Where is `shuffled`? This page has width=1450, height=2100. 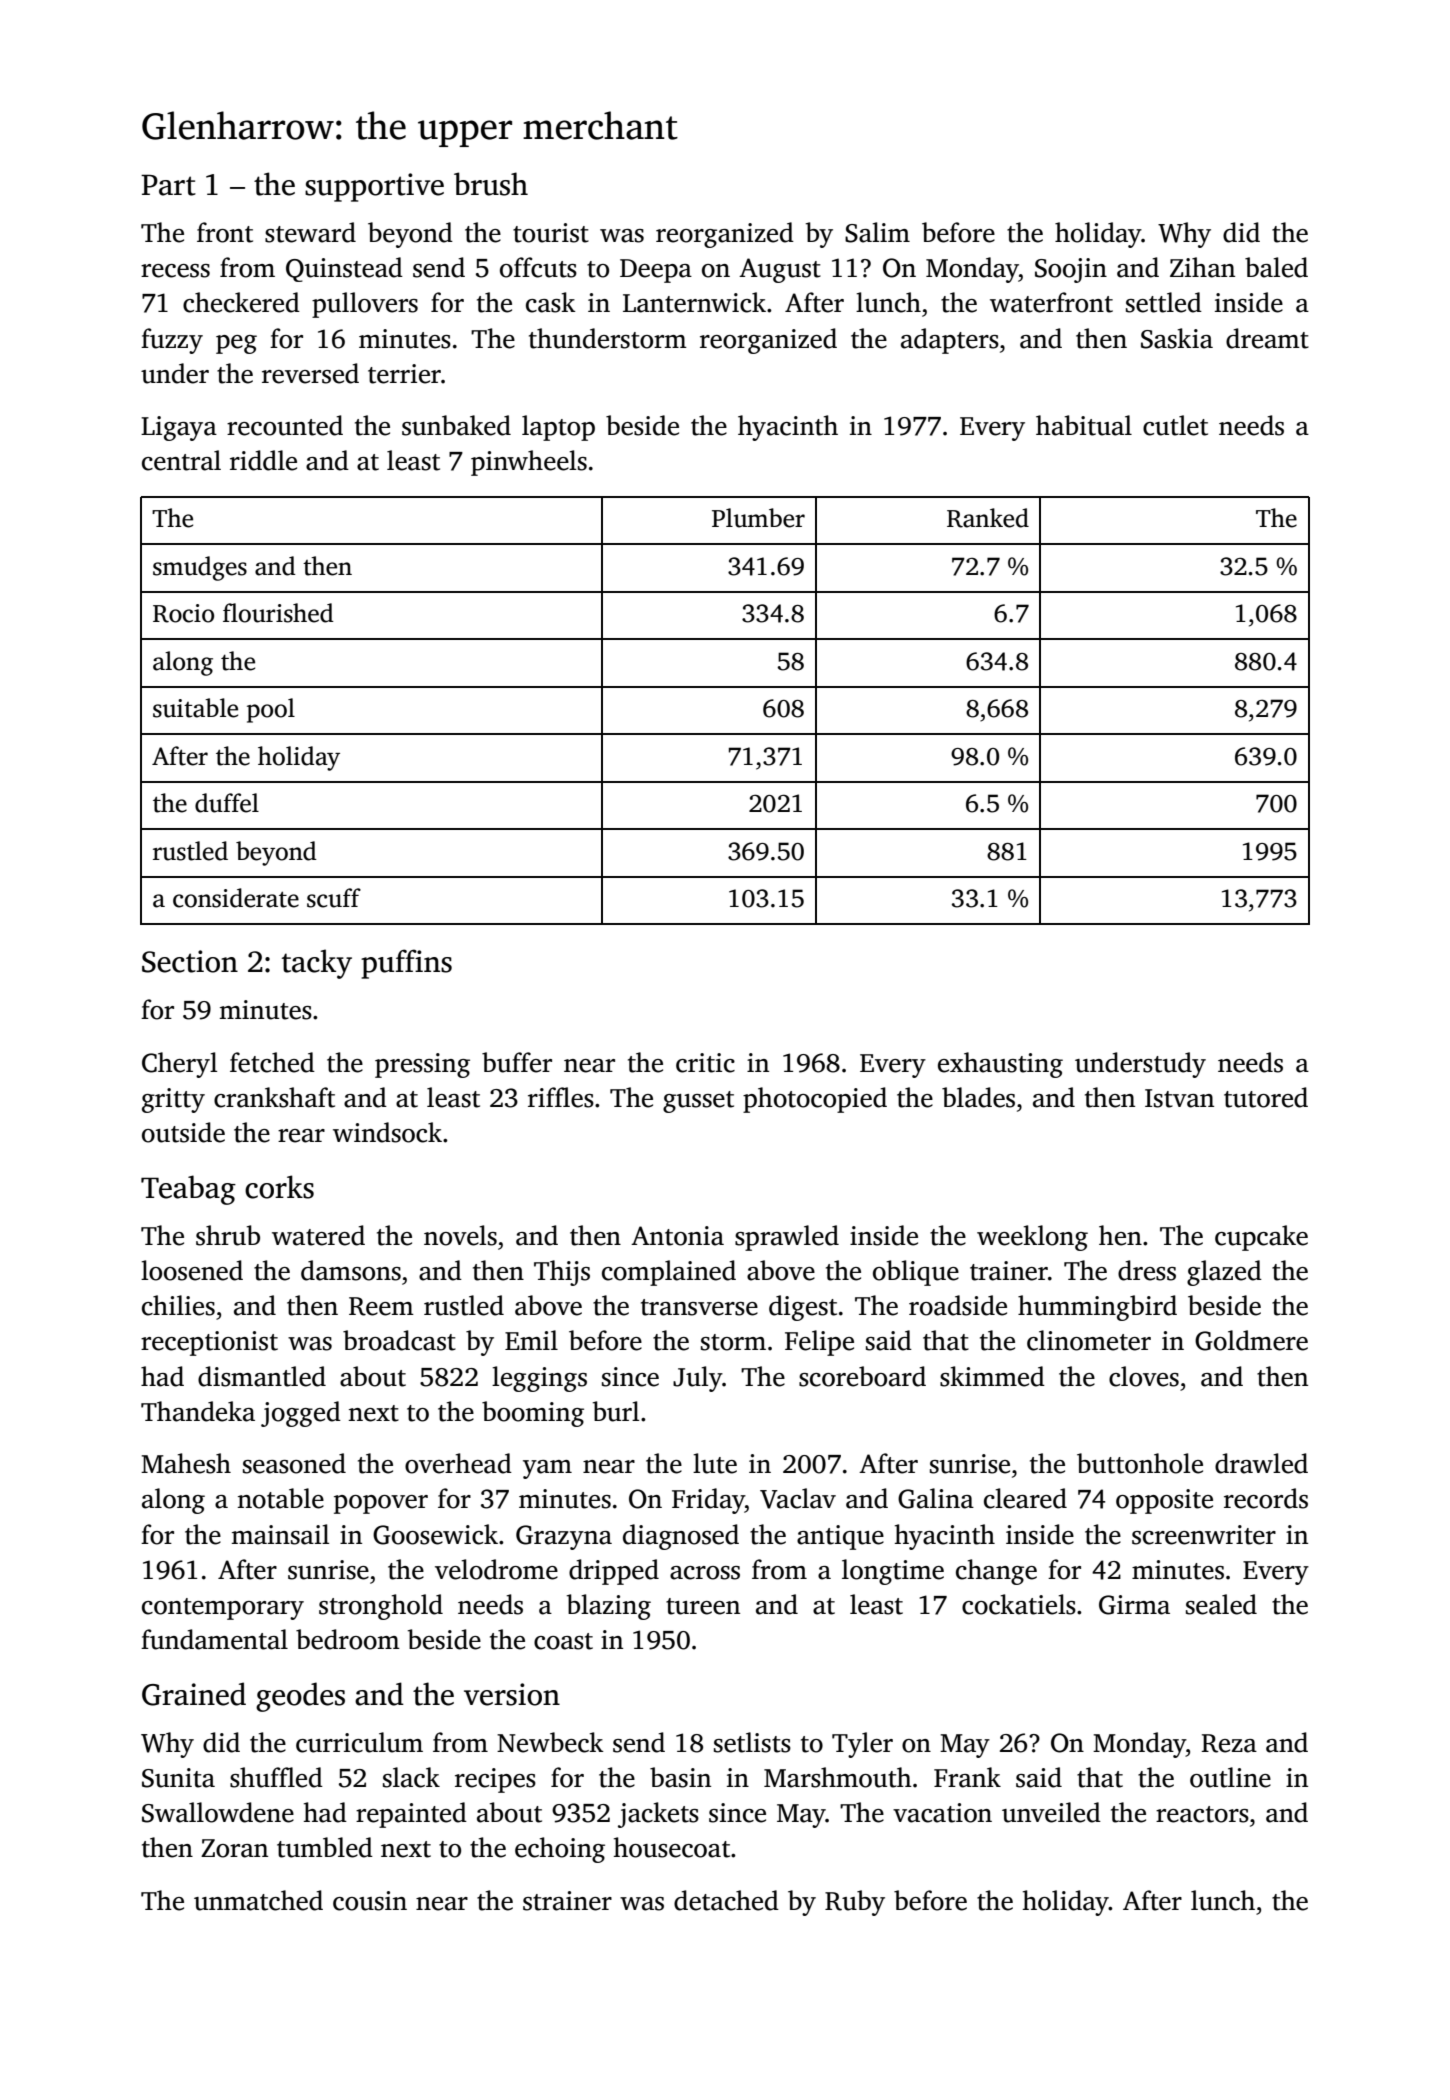
shuffled is located at coordinates (276, 1777).
